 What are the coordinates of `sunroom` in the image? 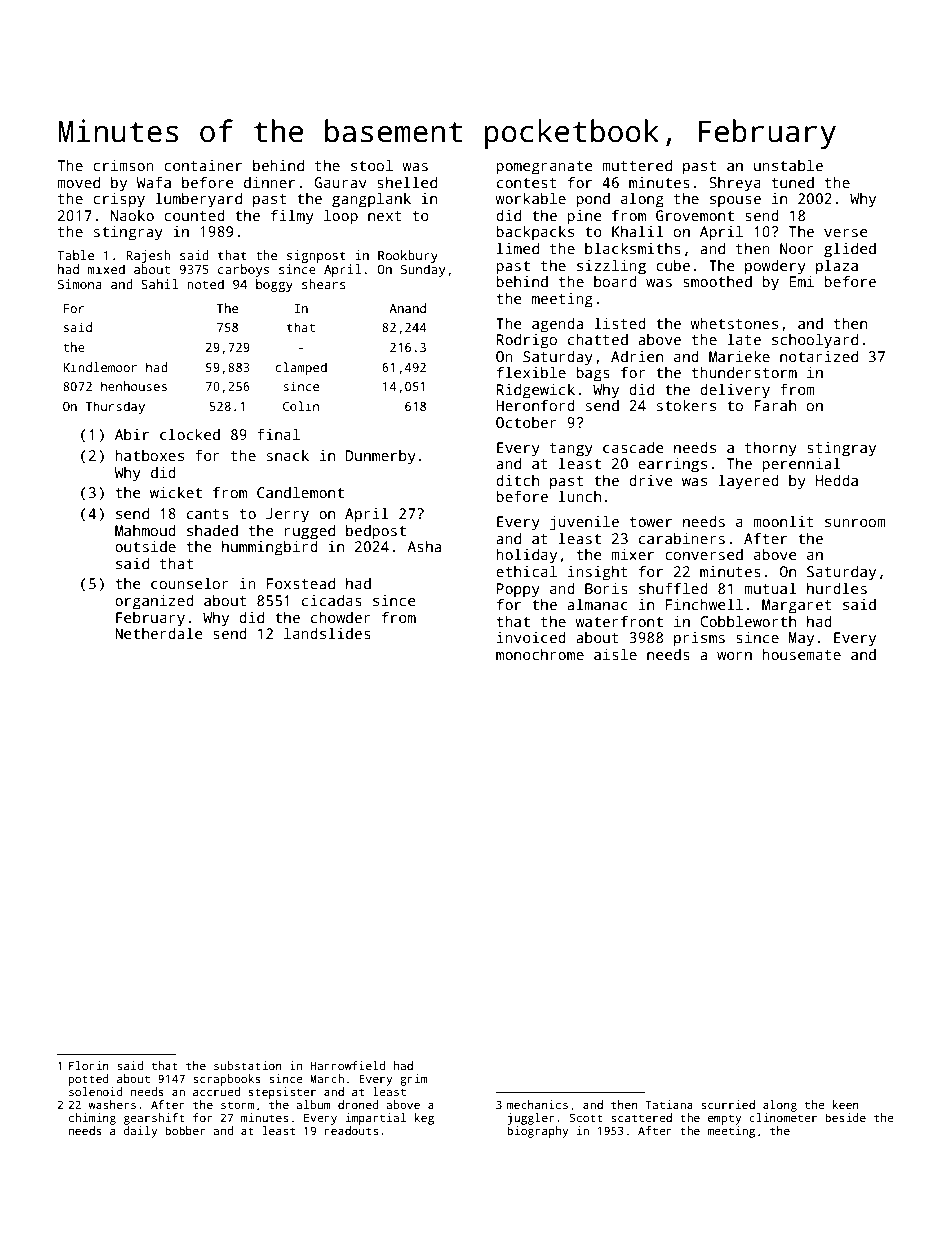 It's located at (855, 523).
